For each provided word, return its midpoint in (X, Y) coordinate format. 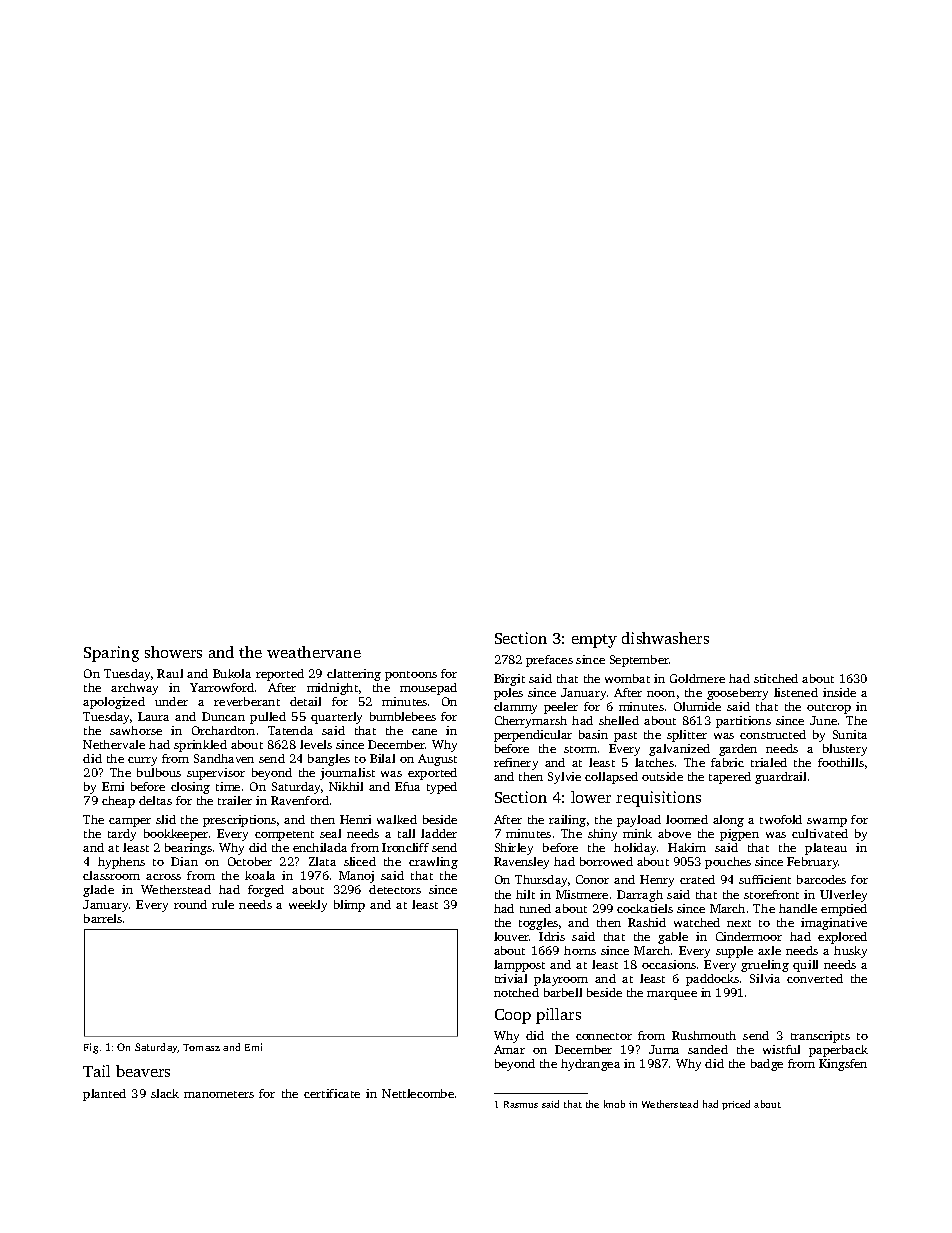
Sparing (111, 654)
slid (166, 819)
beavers (143, 1071)
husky (850, 952)
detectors (395, 889)
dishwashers (665, 638)
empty (594, 641)
